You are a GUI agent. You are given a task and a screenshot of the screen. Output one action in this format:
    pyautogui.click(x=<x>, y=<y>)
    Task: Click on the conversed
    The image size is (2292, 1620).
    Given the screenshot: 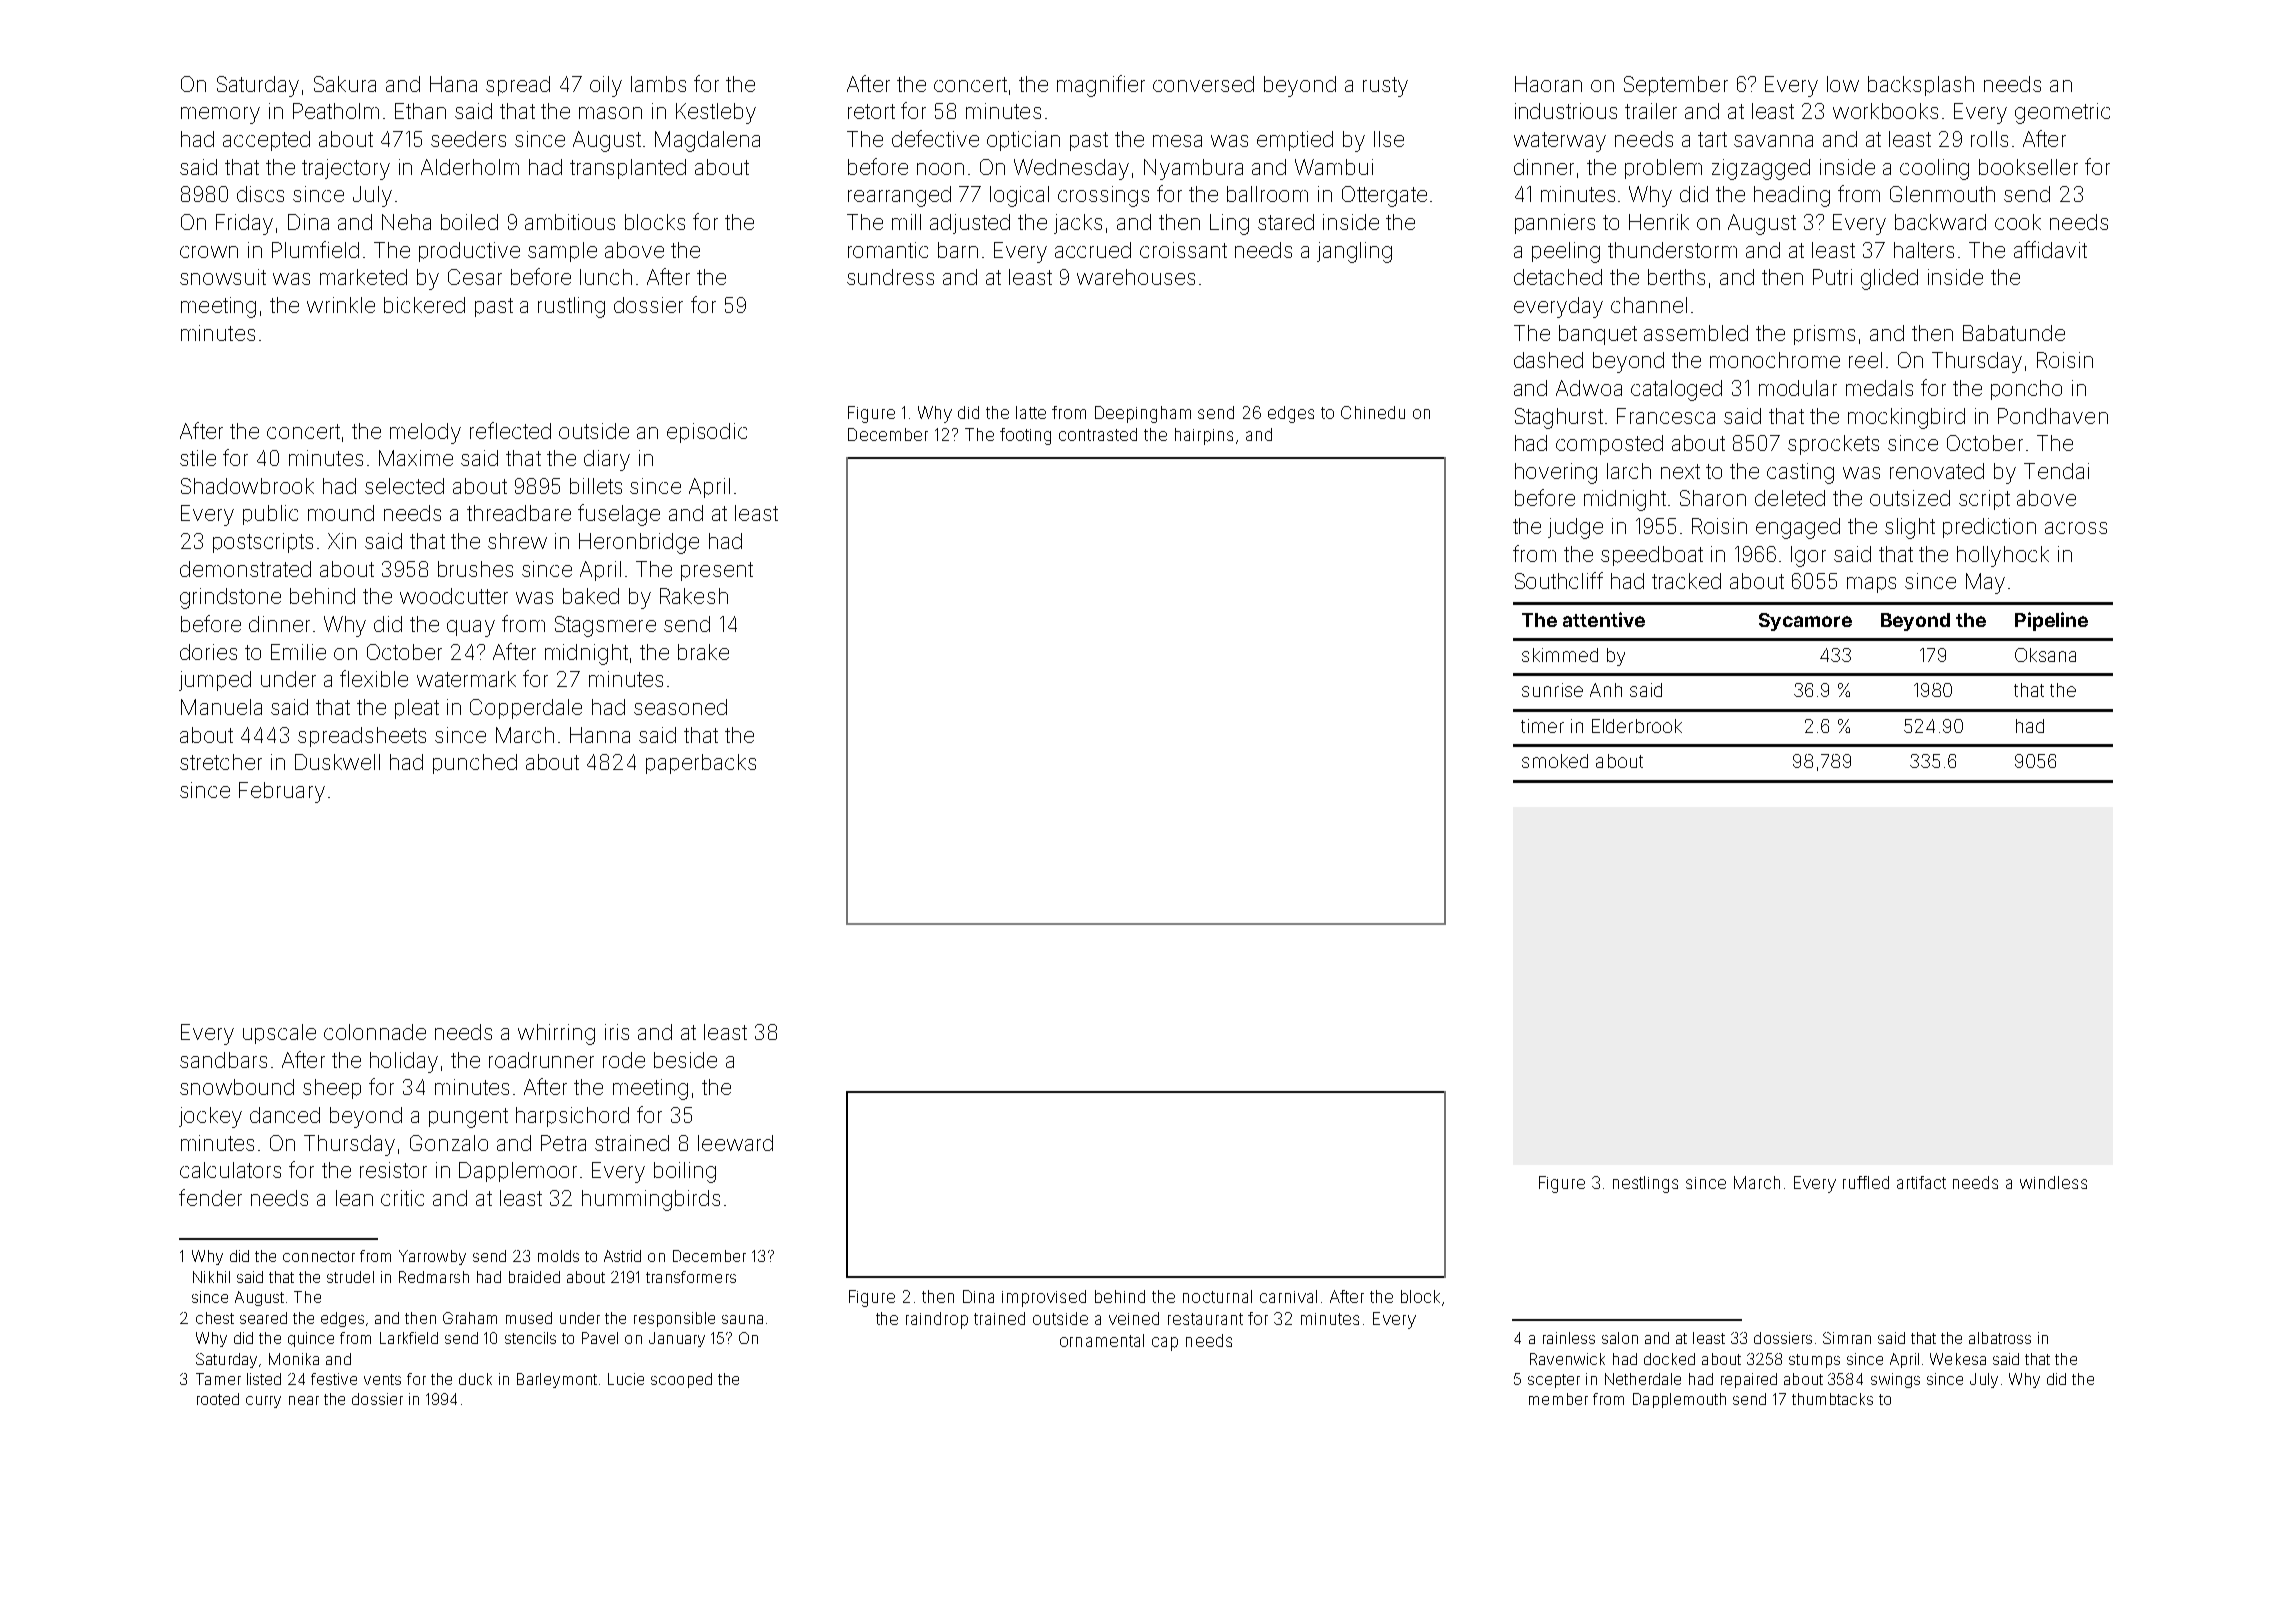 What is the action you would take?
    pyautogui.click(x=1203, y=84)
